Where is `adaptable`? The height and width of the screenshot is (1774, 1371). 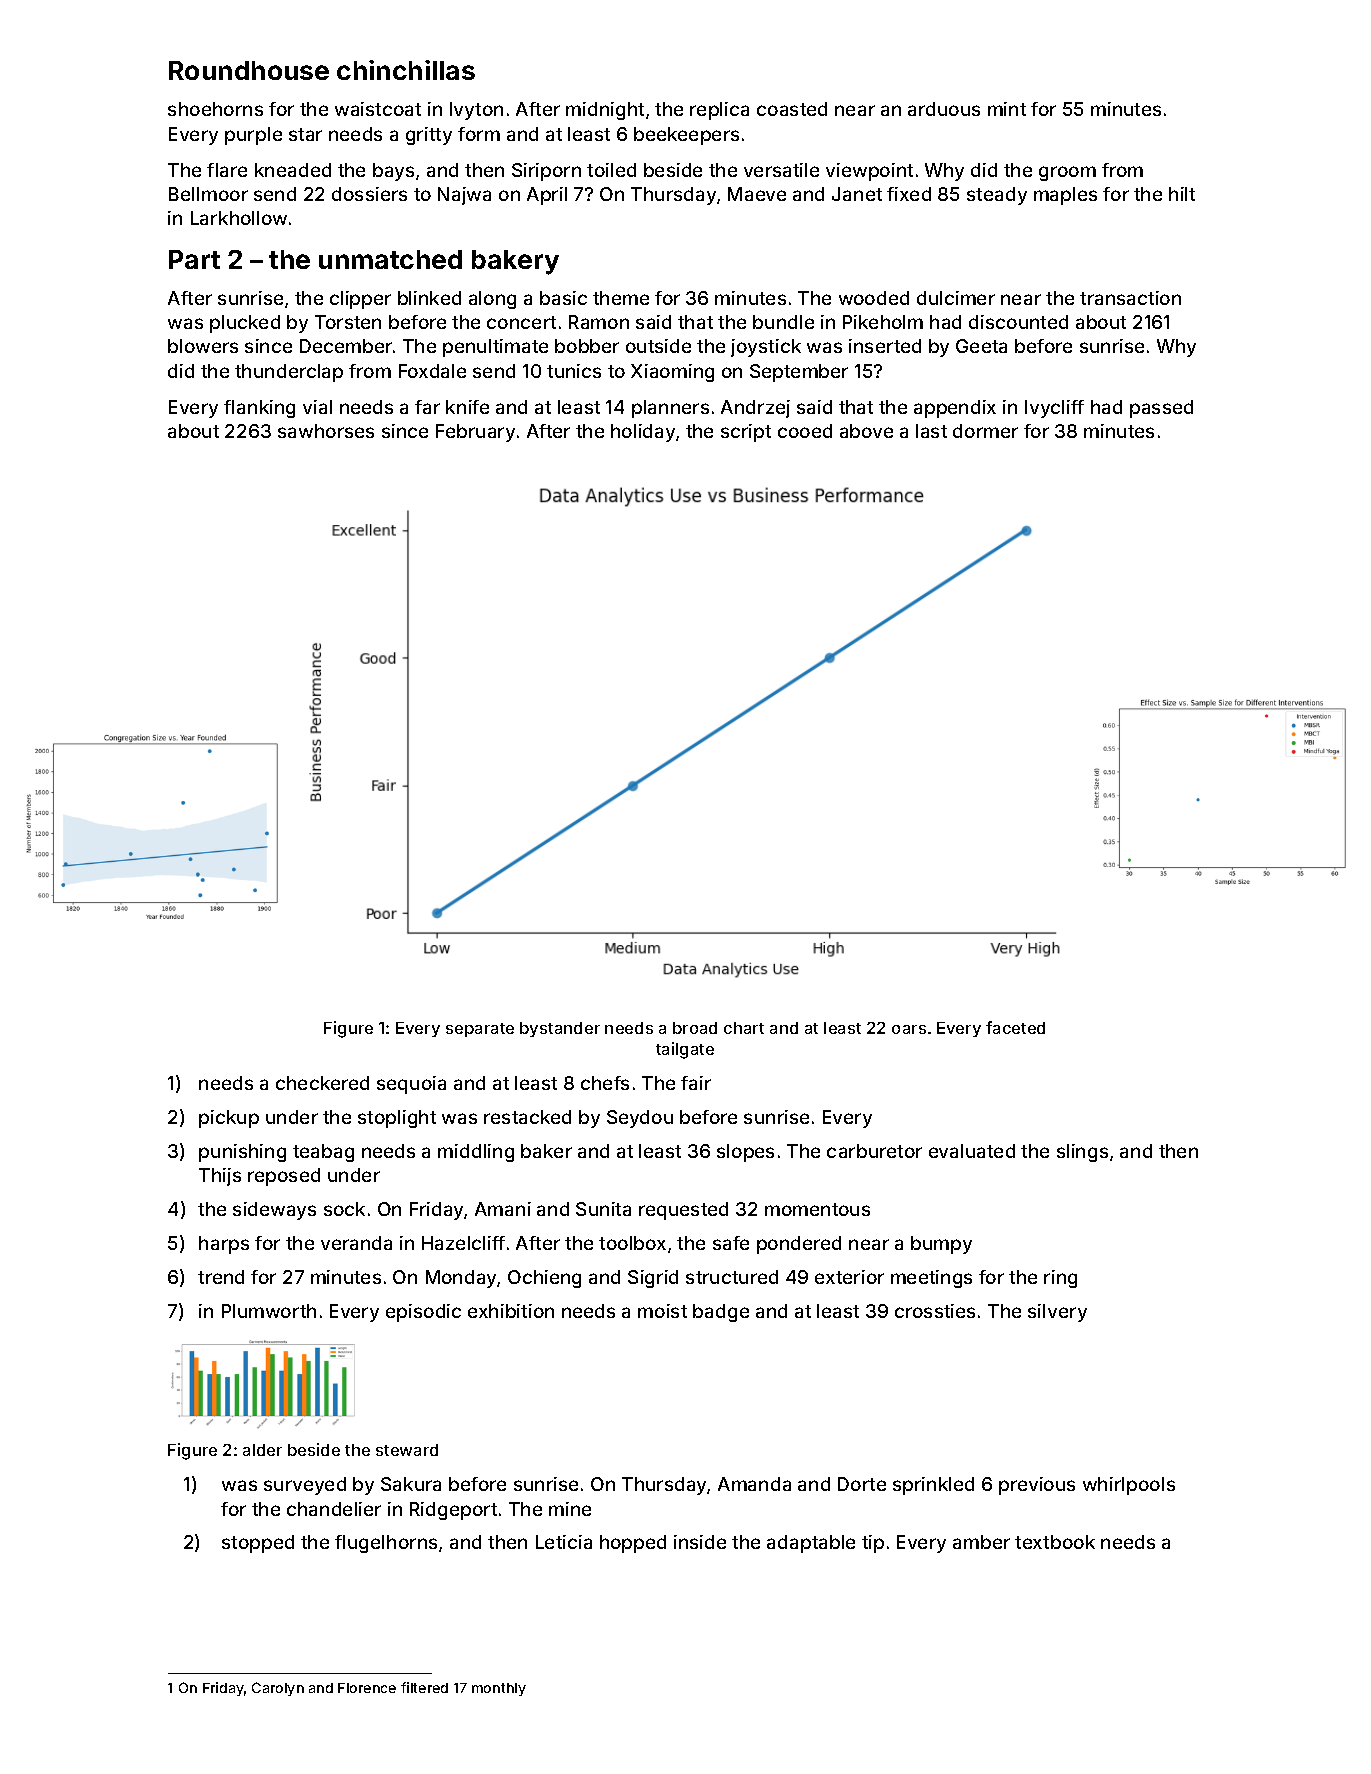 adaptable is located at coordinates (811, 1544).
